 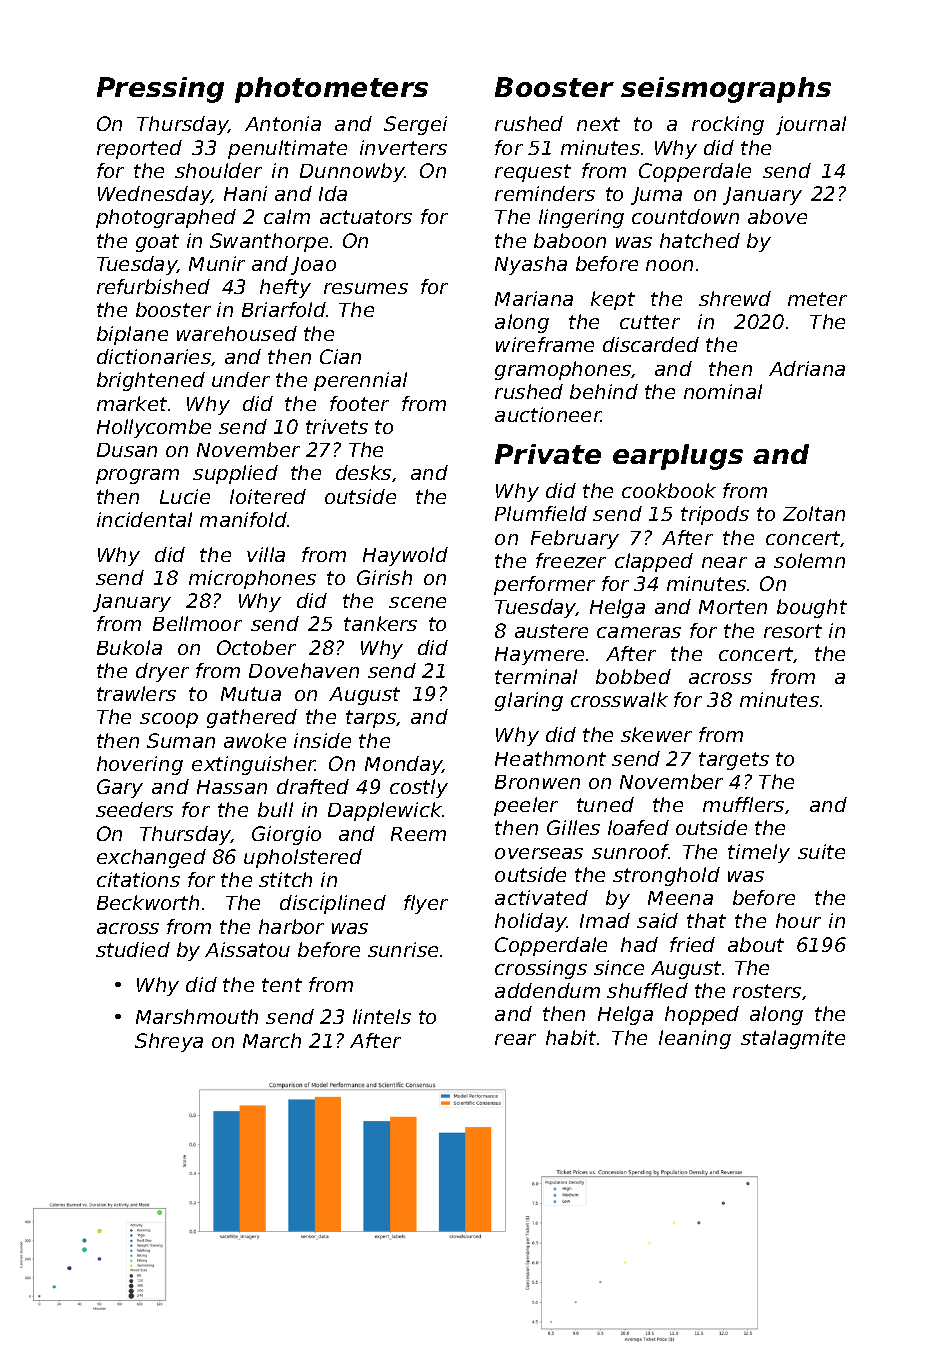 What do you see at coordinates (371, 719) in the document?
I see `tarps` at bounding box center [371, 719].
